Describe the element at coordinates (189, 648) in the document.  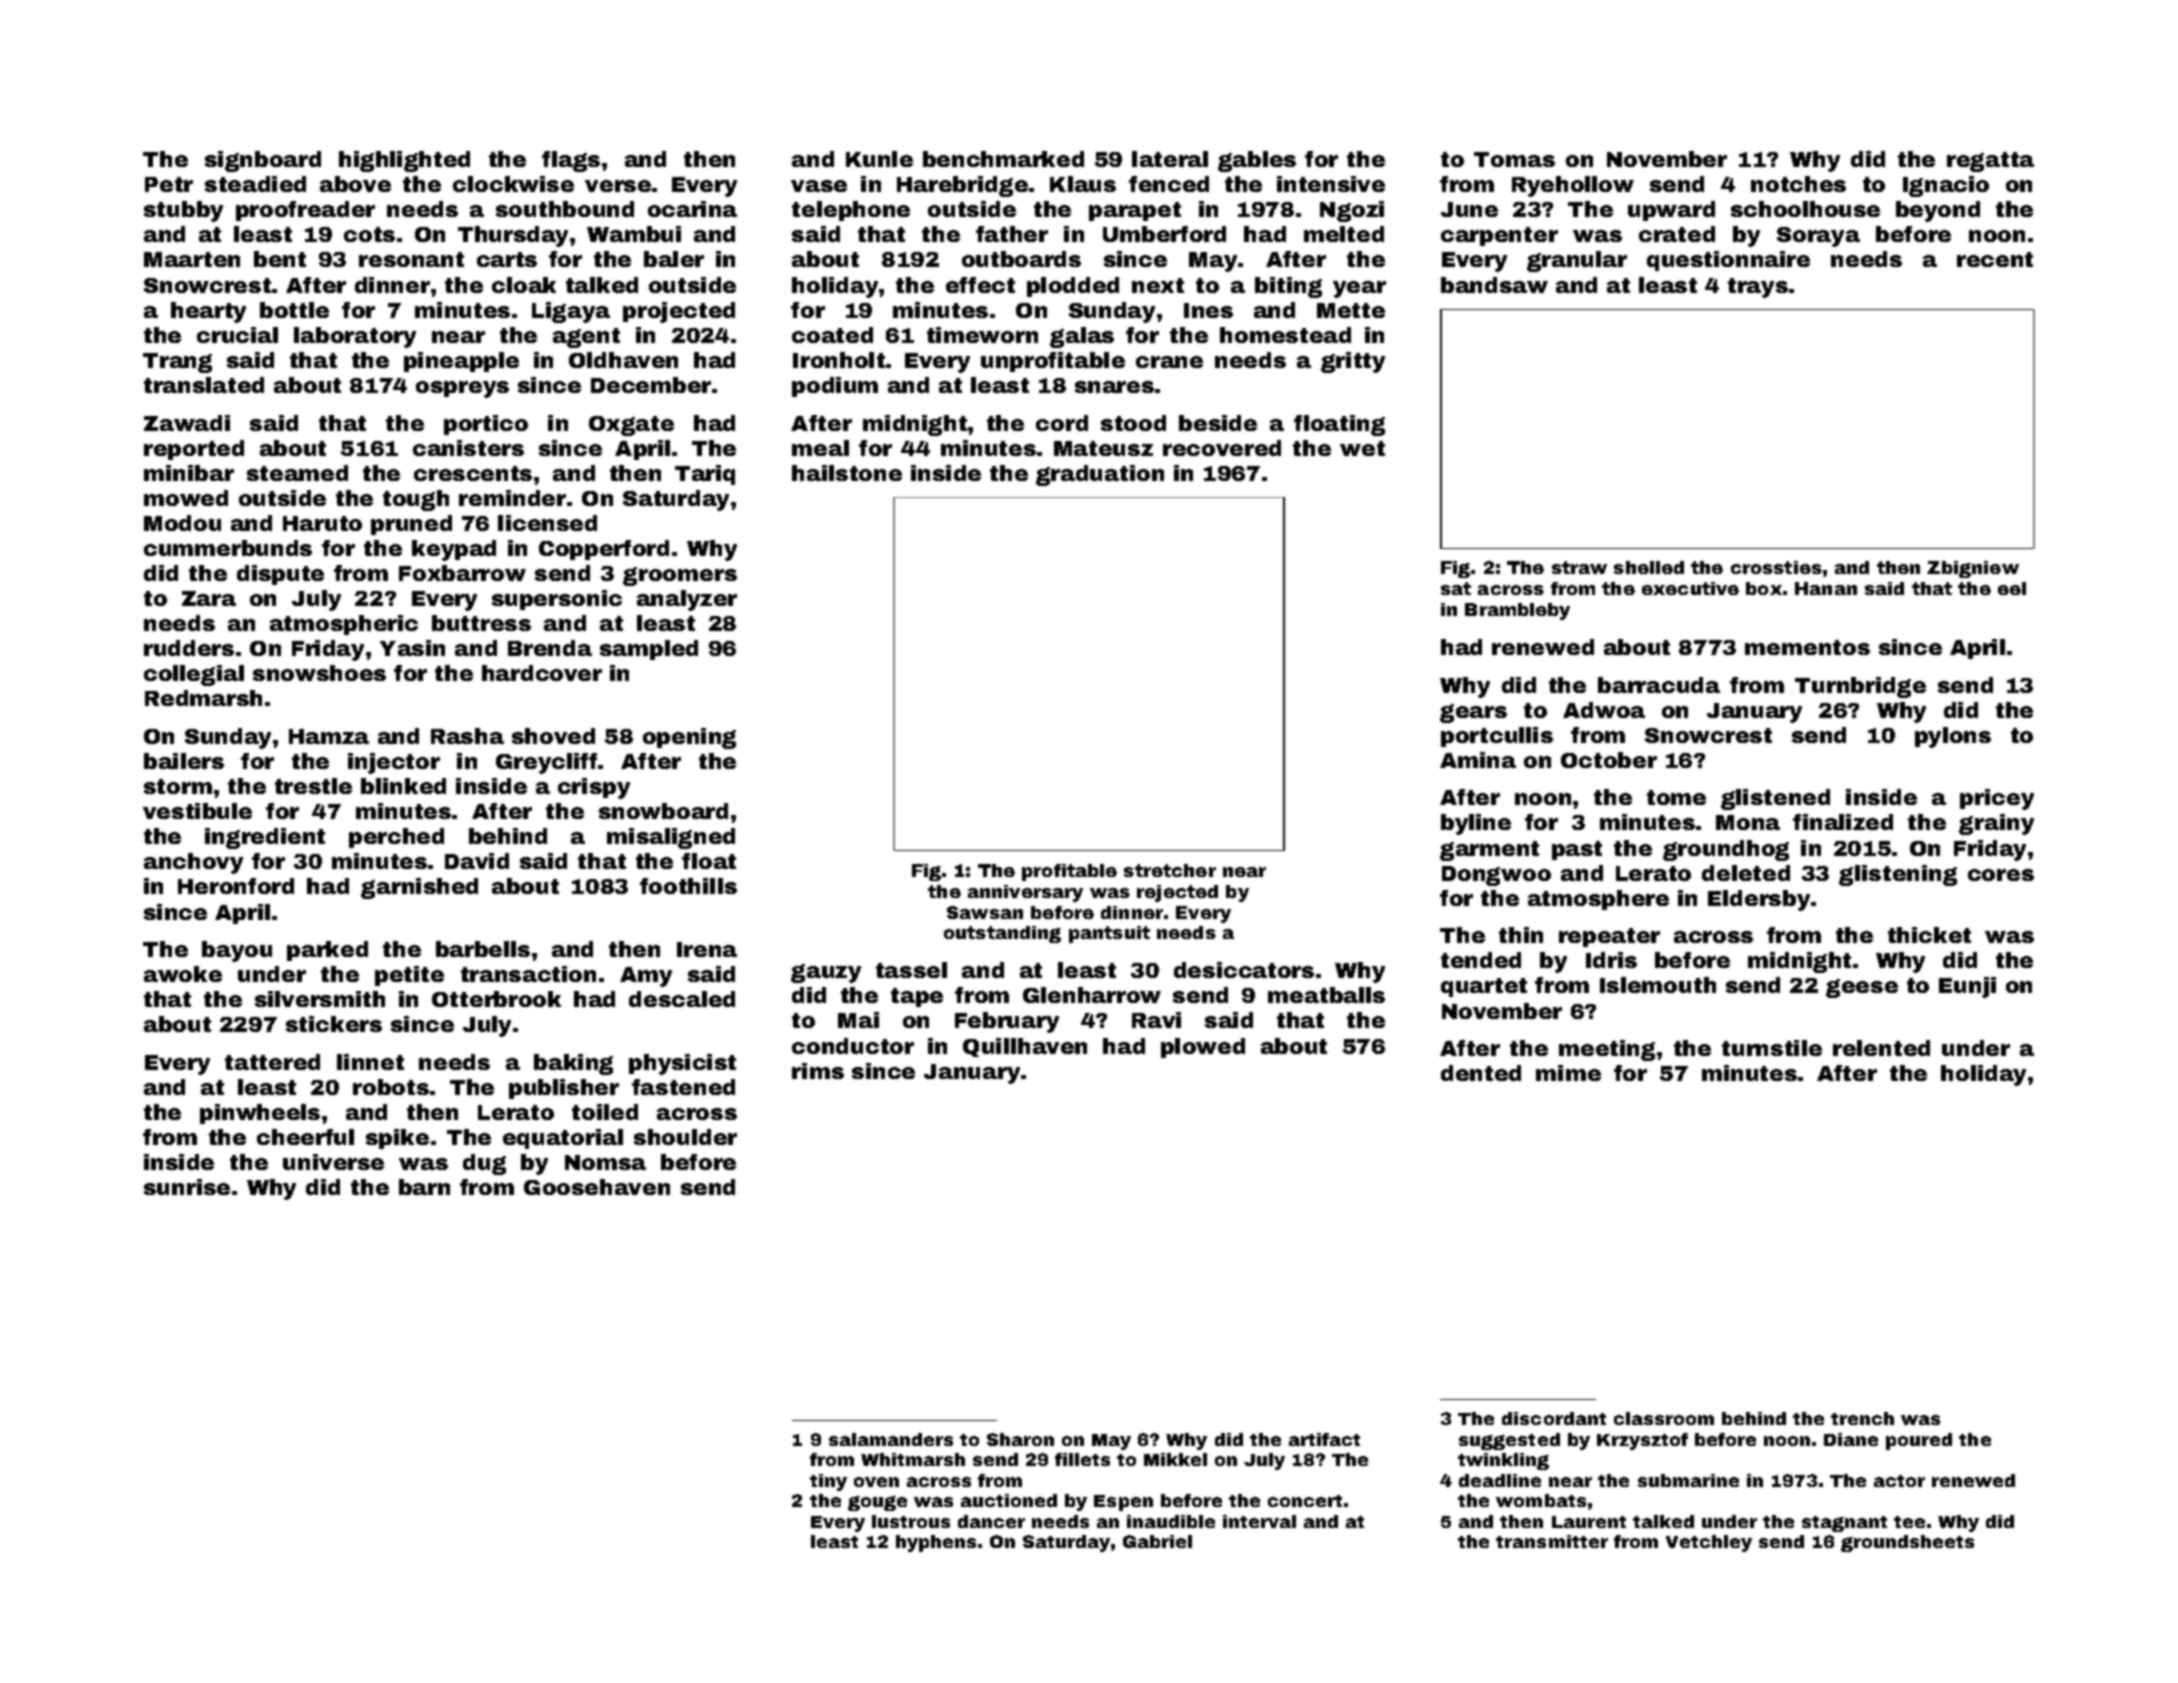
I see `rudders` at that location.
